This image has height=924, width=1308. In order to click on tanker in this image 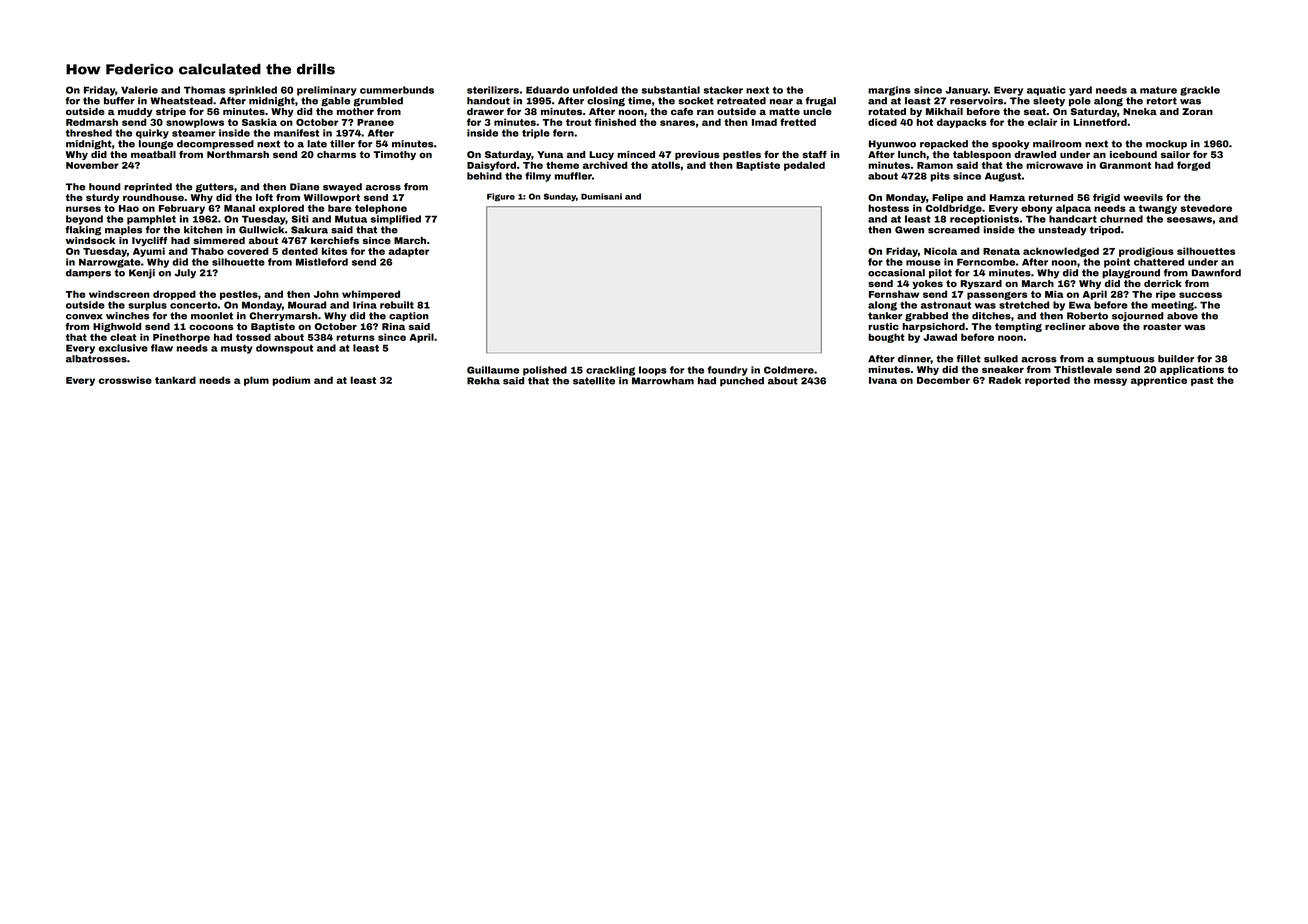, I will do `click(885, 316)`.
